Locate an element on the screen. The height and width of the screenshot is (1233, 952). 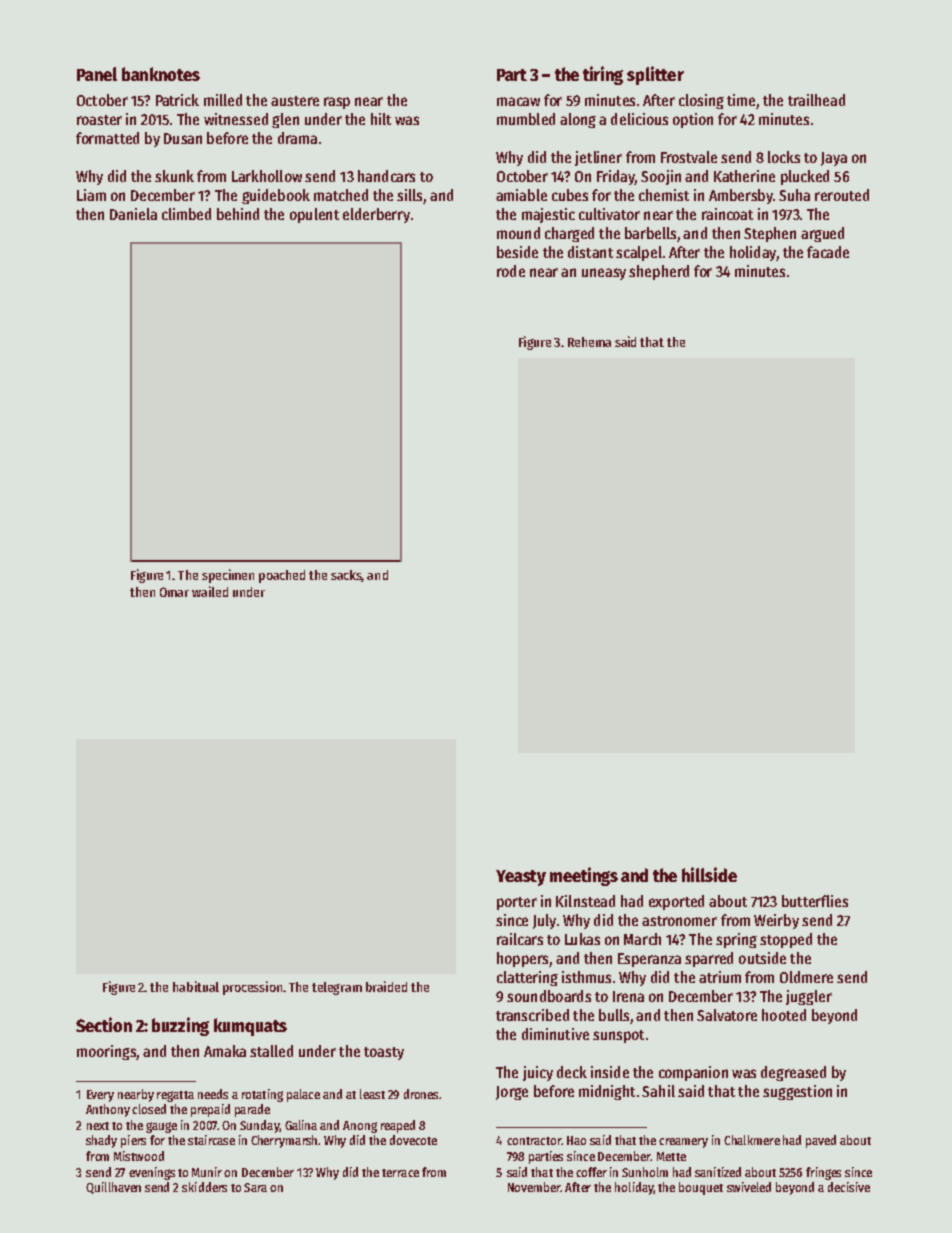
Rehema is located at coordinates (589, 342).
